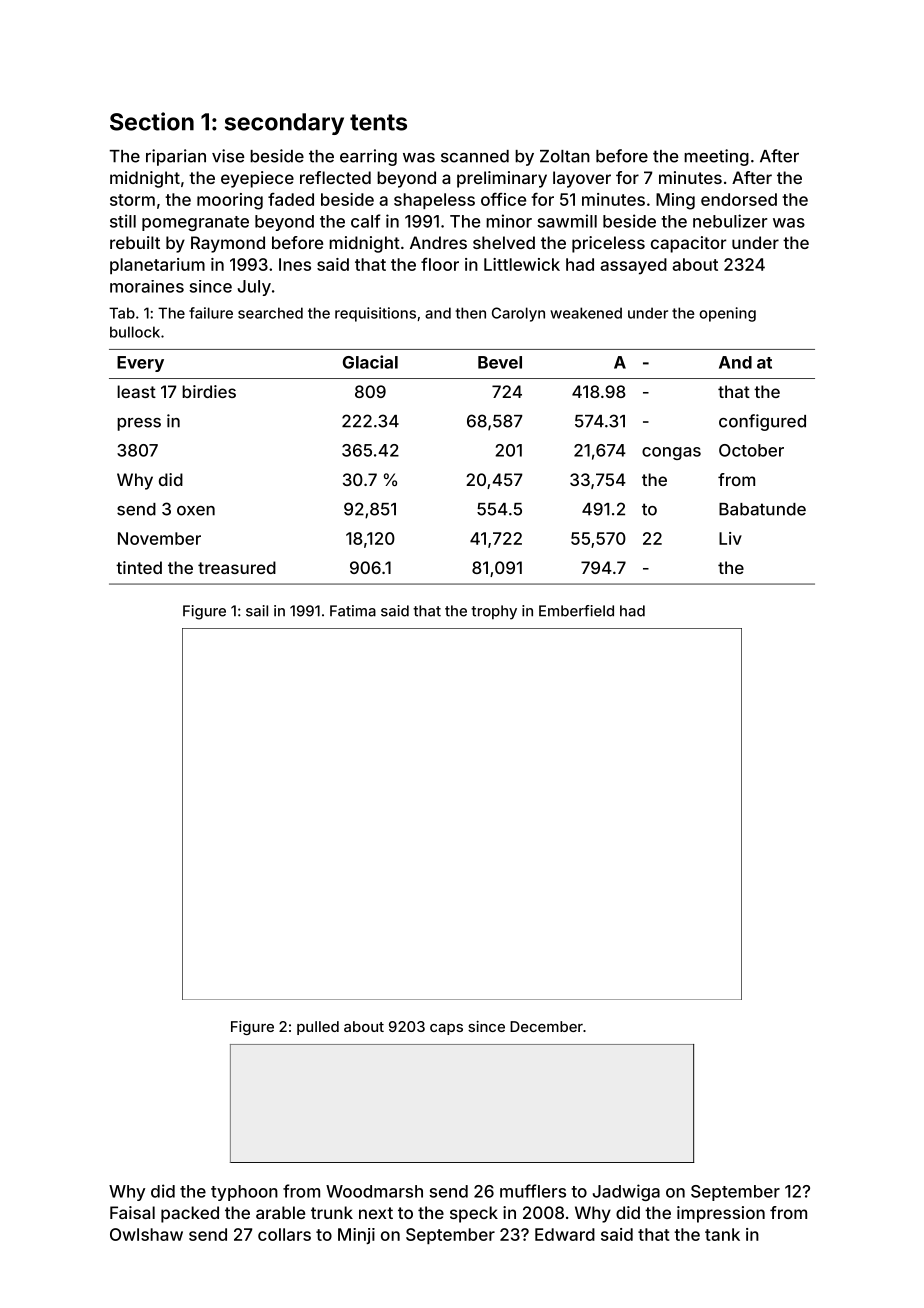 Image resolution: width=924 pixels, height=1308 pixels. I want to click on packed, so click(190, 1214).
